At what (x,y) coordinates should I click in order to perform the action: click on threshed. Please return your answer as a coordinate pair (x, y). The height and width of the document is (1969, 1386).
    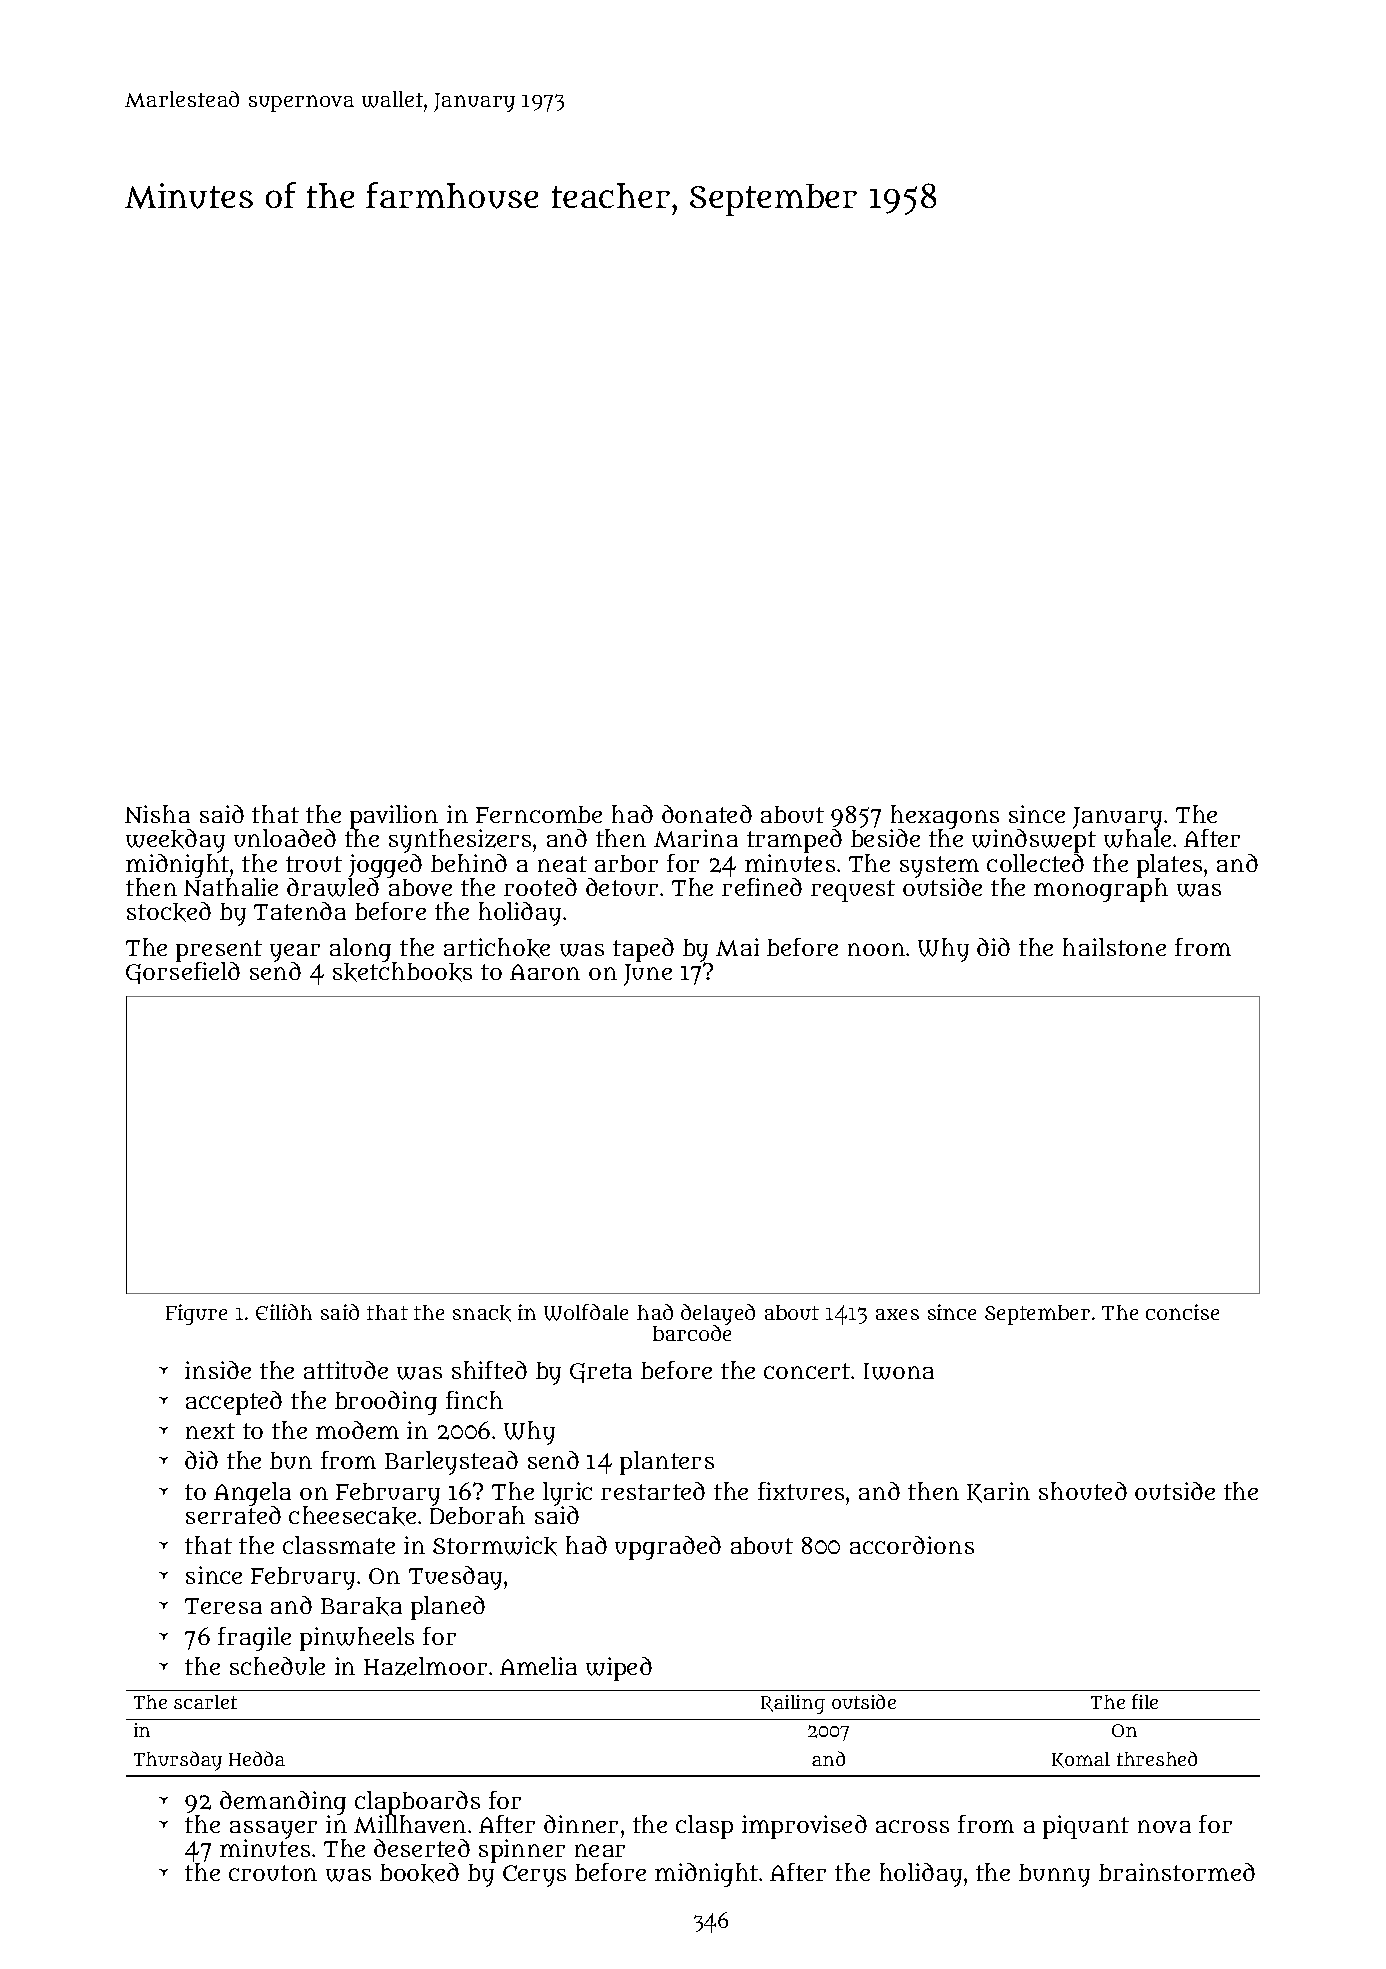
    Looking at the image, I should click on (1157, 1758).
